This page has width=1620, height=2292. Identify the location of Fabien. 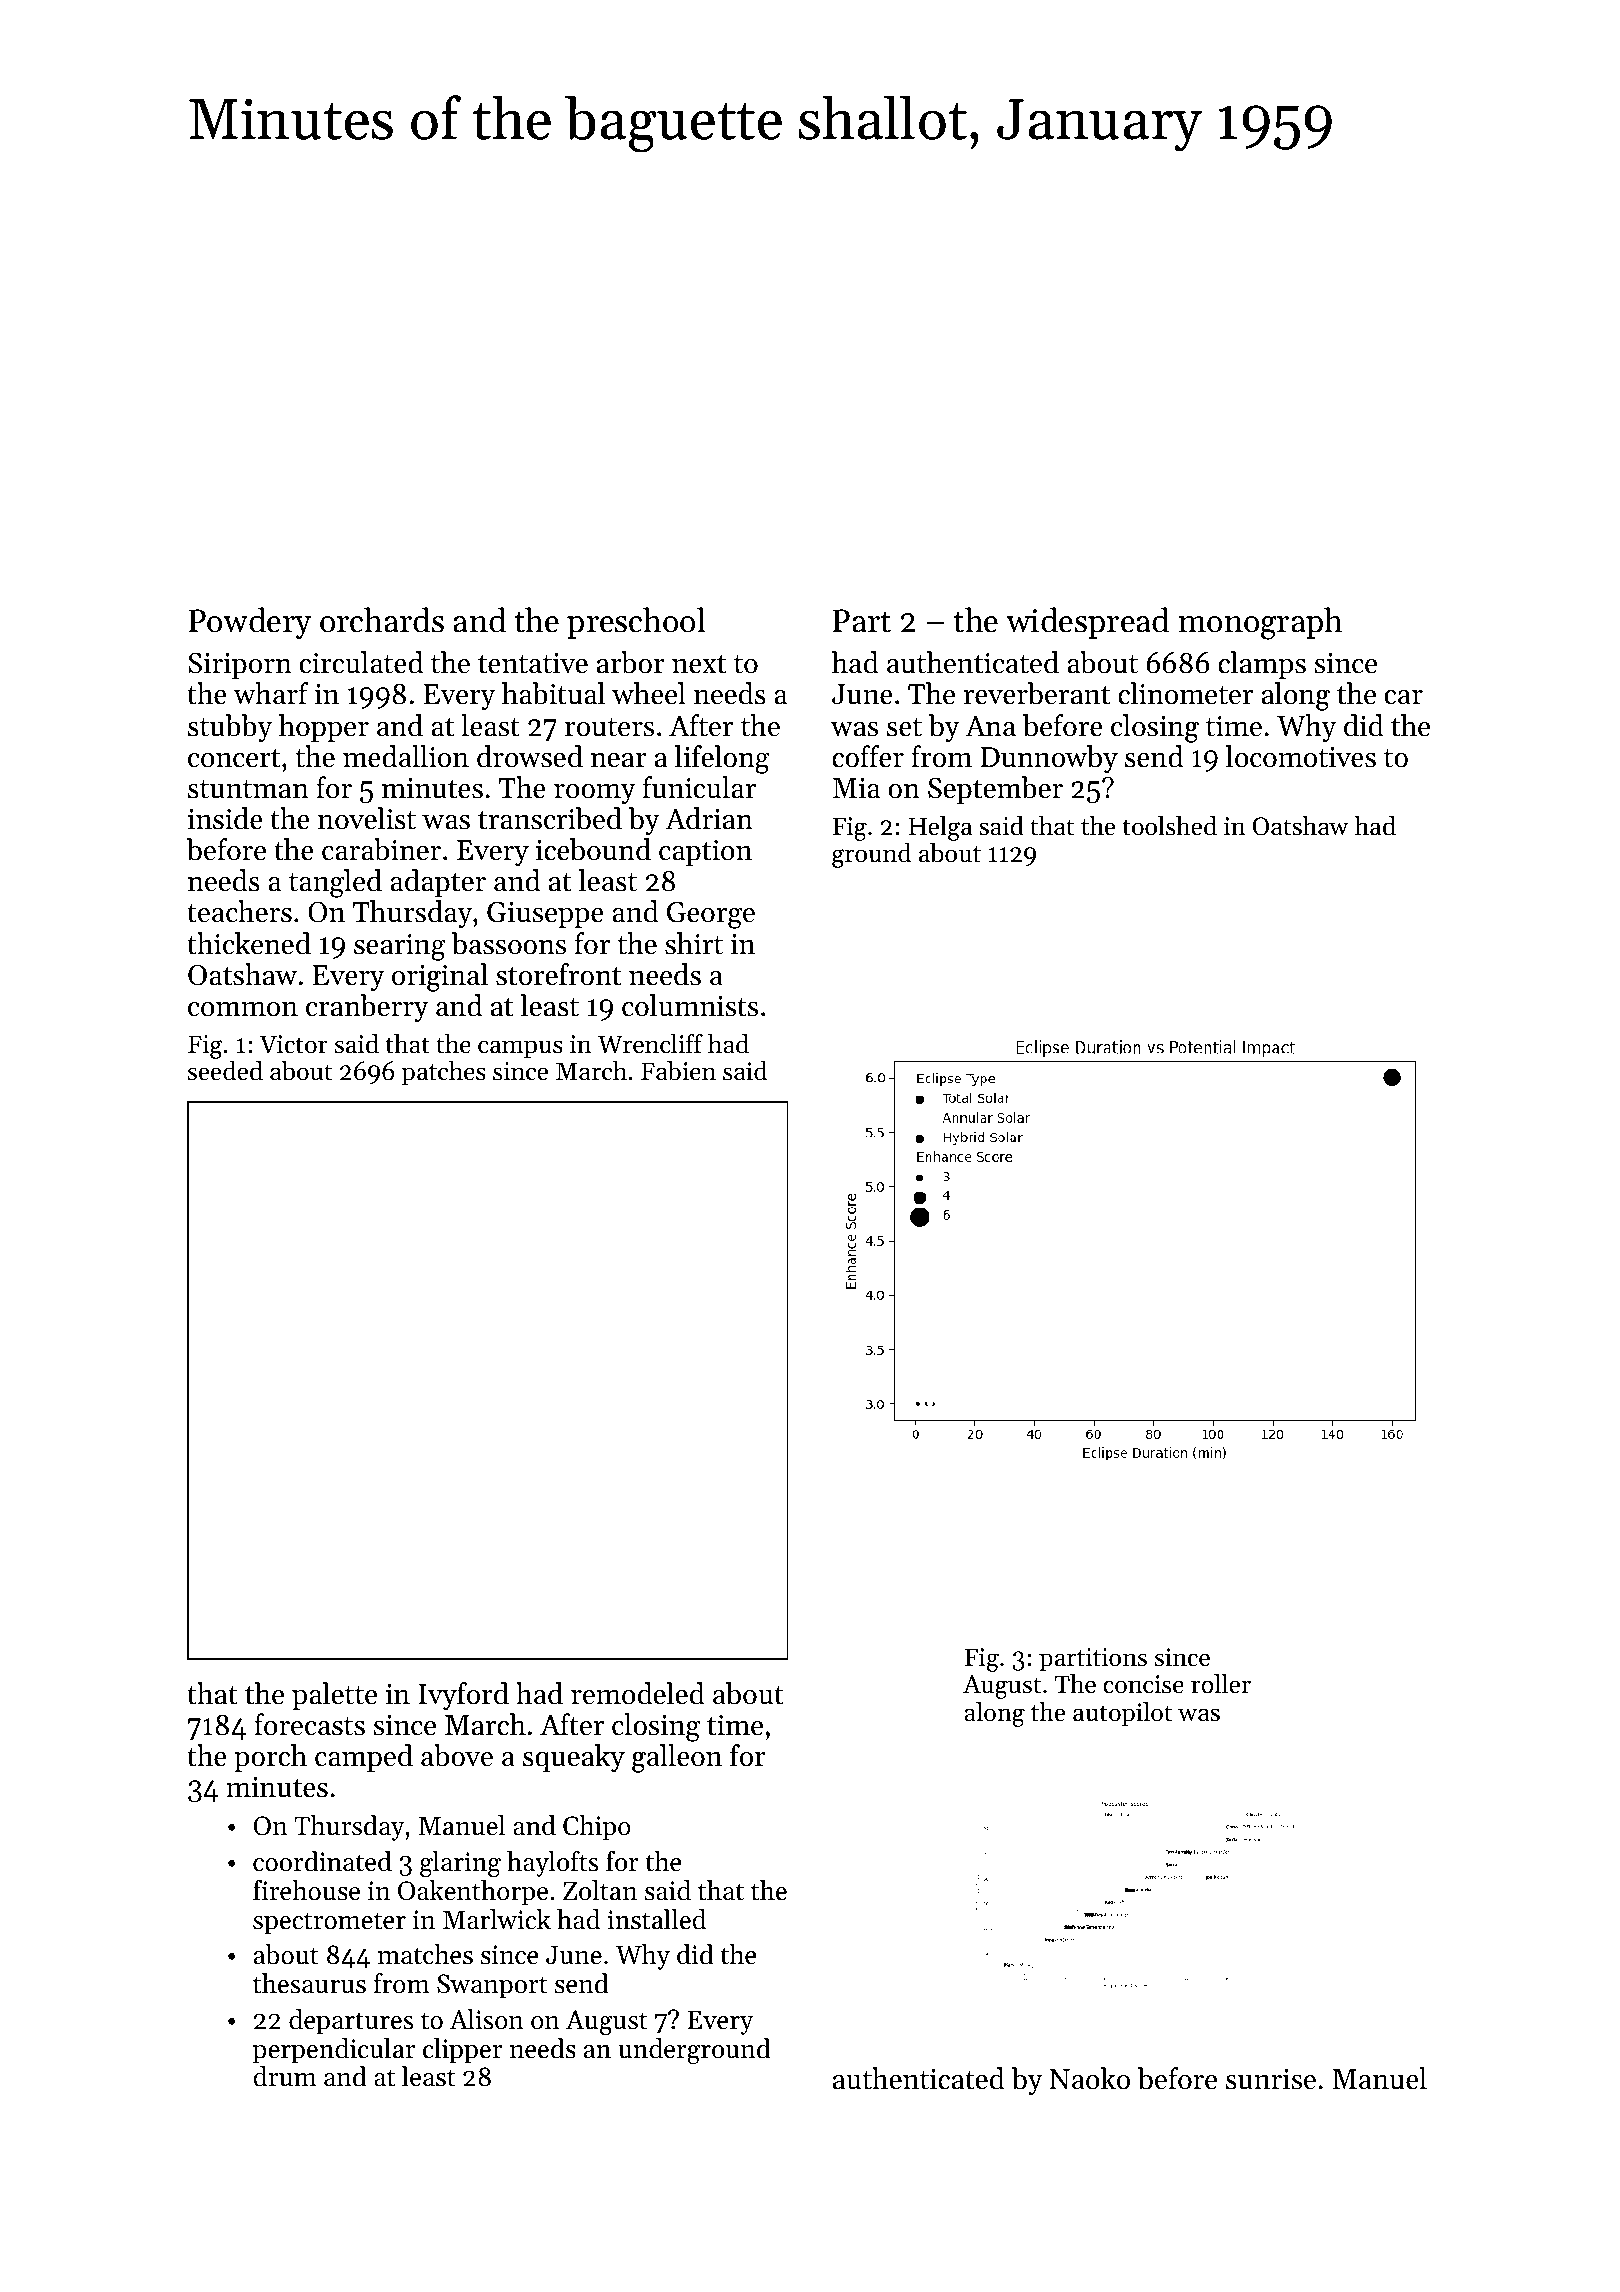
(678, 1071).
